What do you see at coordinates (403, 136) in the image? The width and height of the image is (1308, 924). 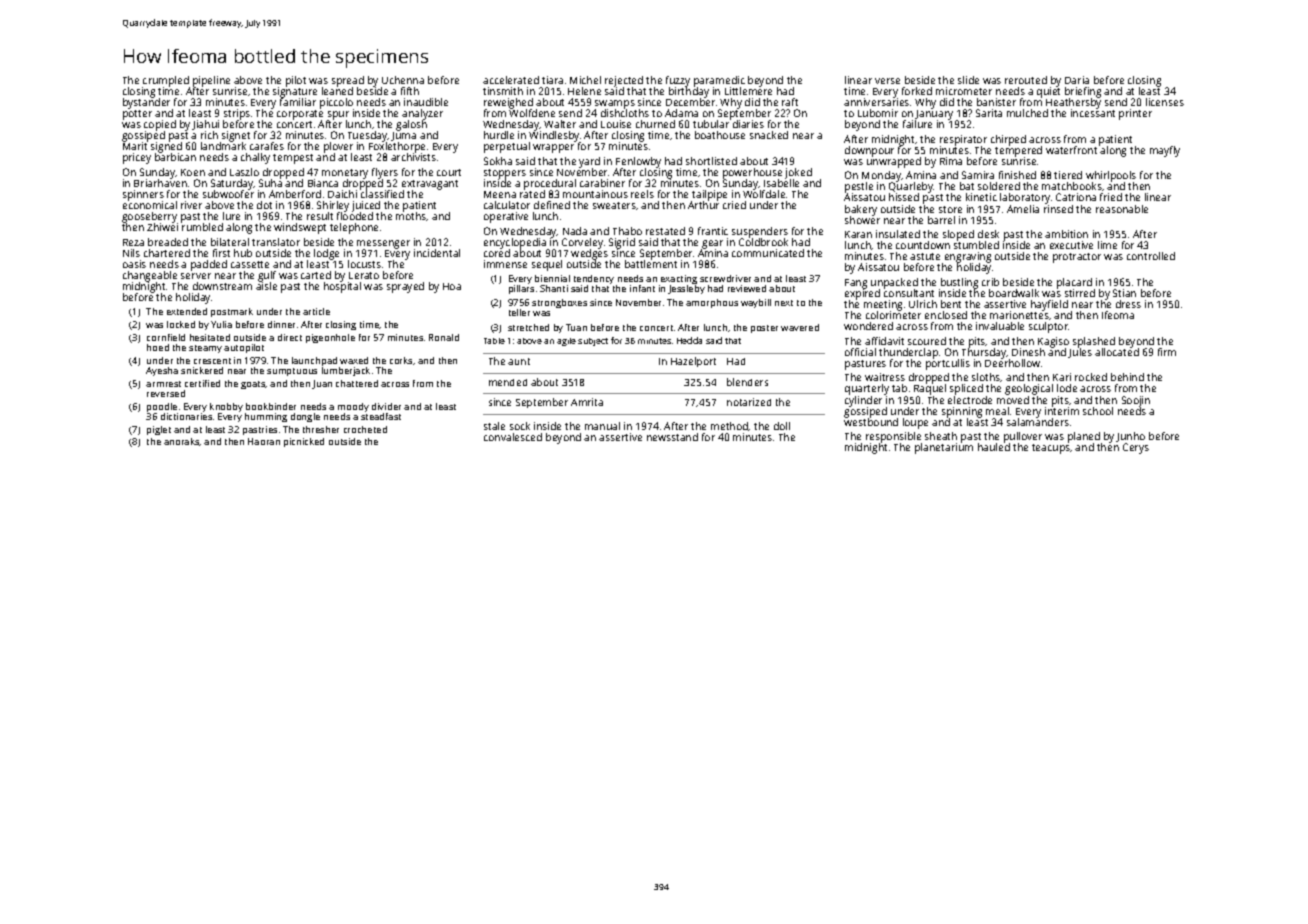 I see `Juma` at bounding box center [403, 136].
